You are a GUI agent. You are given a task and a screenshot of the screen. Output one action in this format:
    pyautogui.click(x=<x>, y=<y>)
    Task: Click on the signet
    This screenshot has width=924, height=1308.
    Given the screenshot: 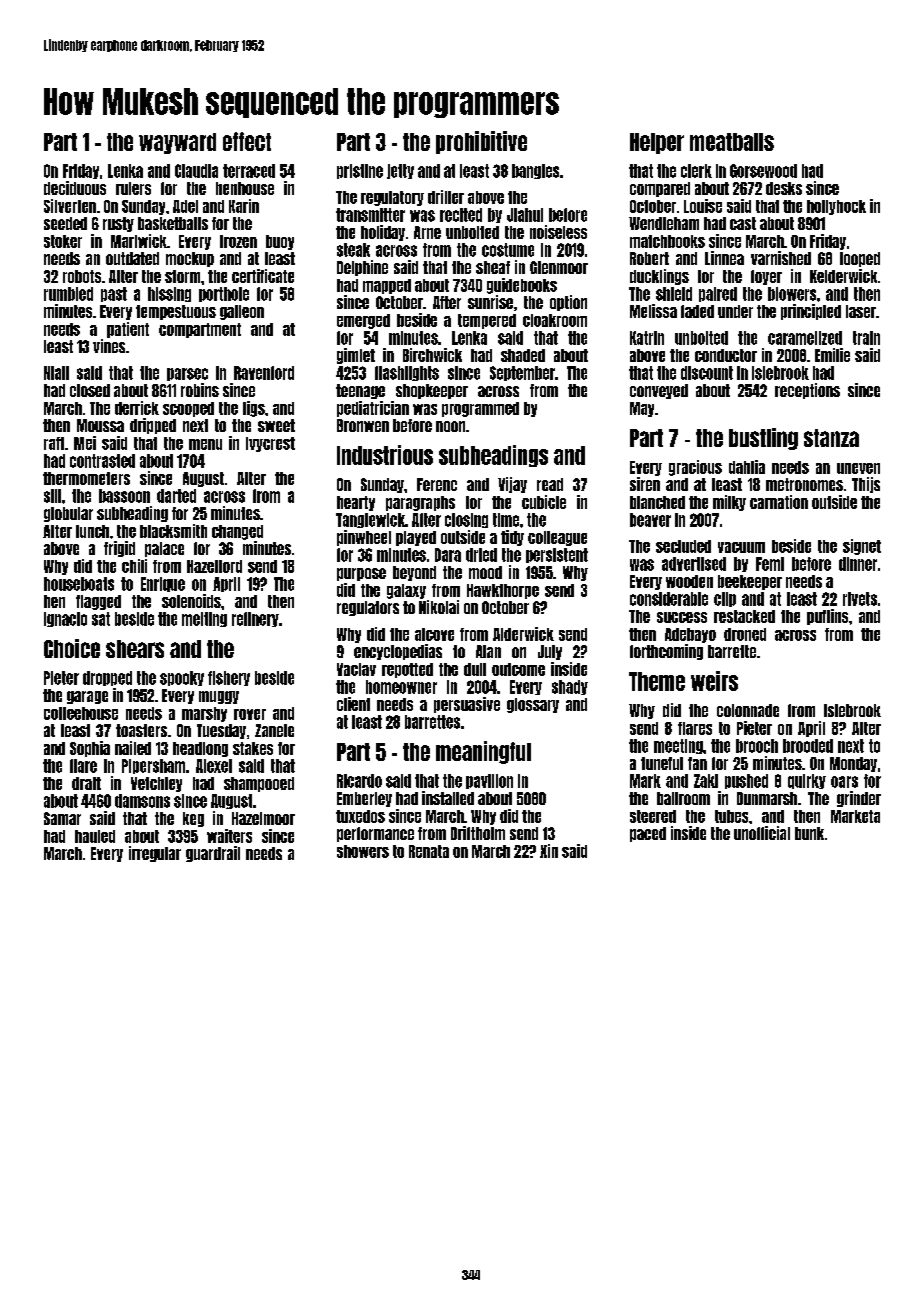 What is the action you would take?
    pyautogui.click(x=862, y=547)
